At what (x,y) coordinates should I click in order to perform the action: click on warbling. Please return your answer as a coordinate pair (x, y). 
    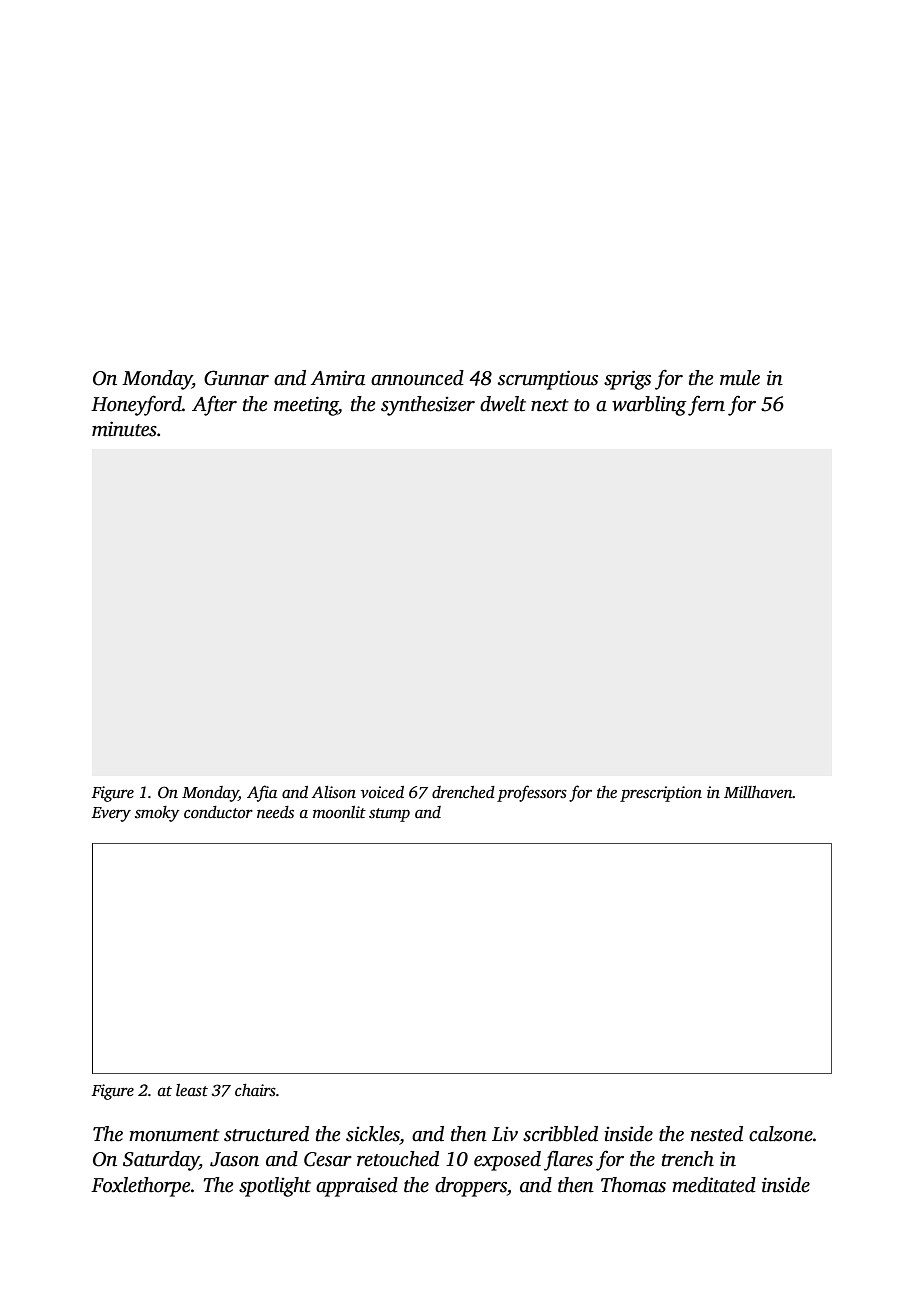
    Looking at the image, I should click on (649, 406).
